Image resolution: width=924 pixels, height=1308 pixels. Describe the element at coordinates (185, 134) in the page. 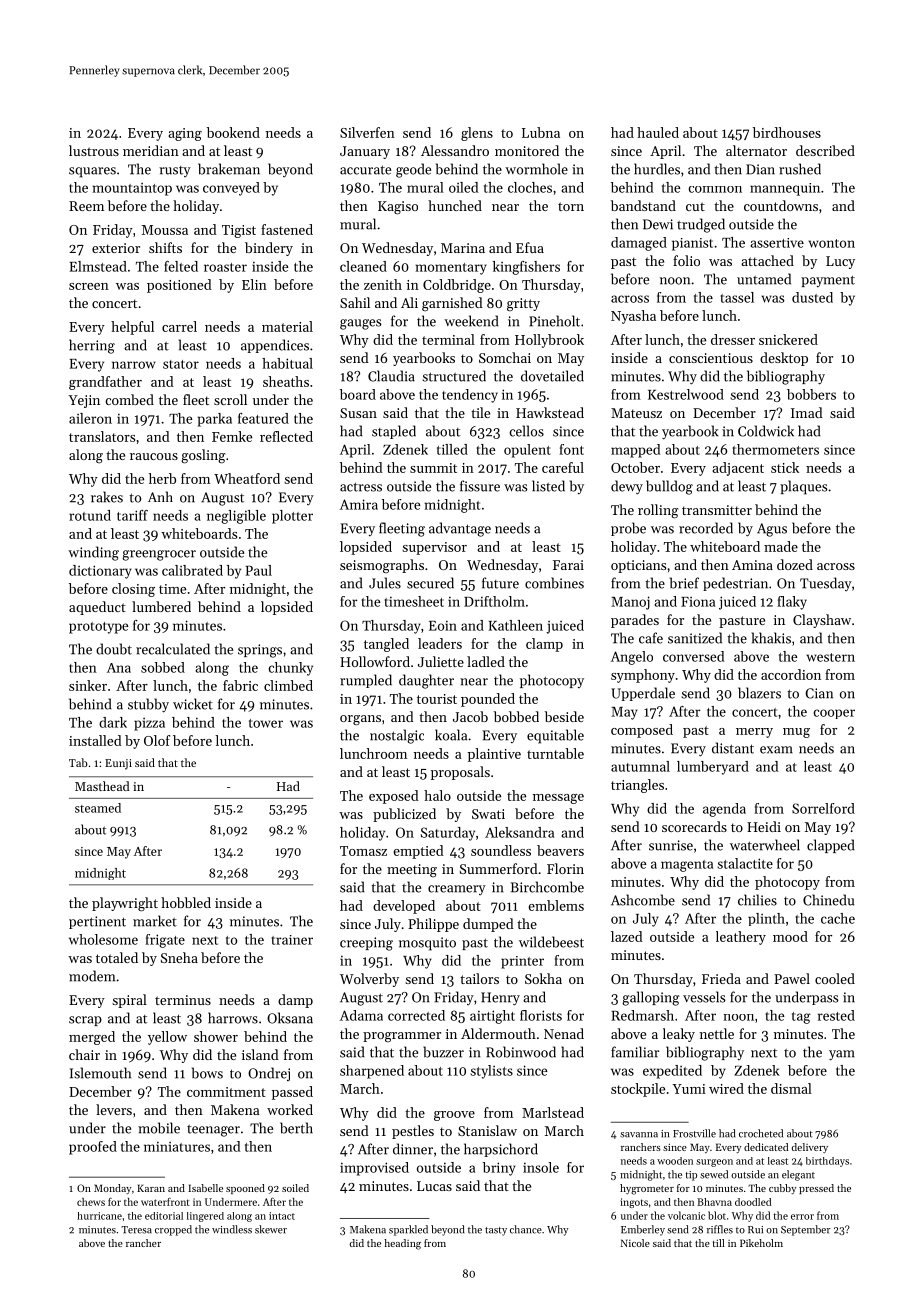

I see `aging` at that location.
